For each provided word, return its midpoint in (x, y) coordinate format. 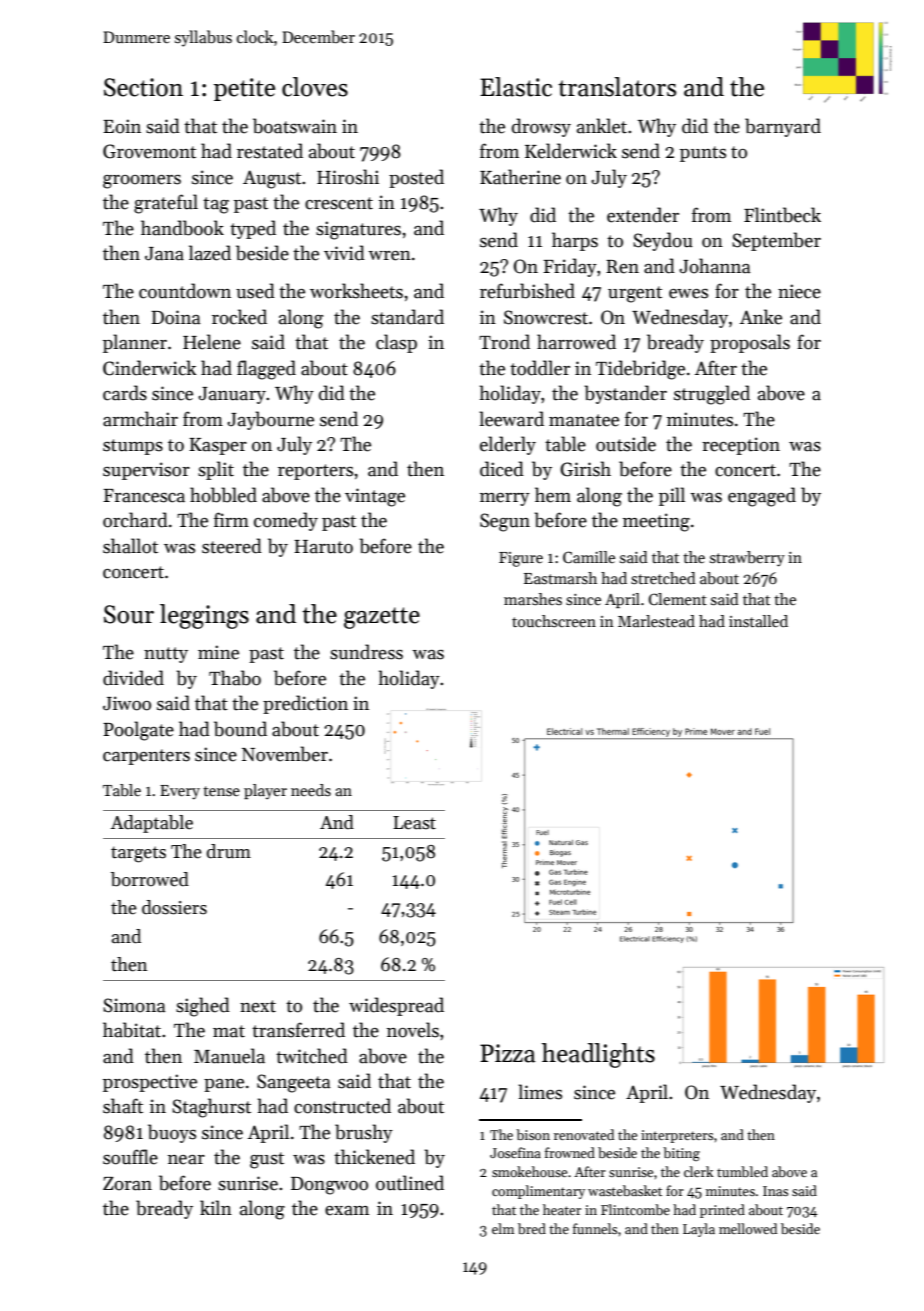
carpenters (146, 757)
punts (703, 154)
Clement (677, 599)
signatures (358, 230)
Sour (129, 614)
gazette (382, 618)
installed (758, 621)
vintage (375, 497)
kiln (216, 1207)
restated (270, 151)
